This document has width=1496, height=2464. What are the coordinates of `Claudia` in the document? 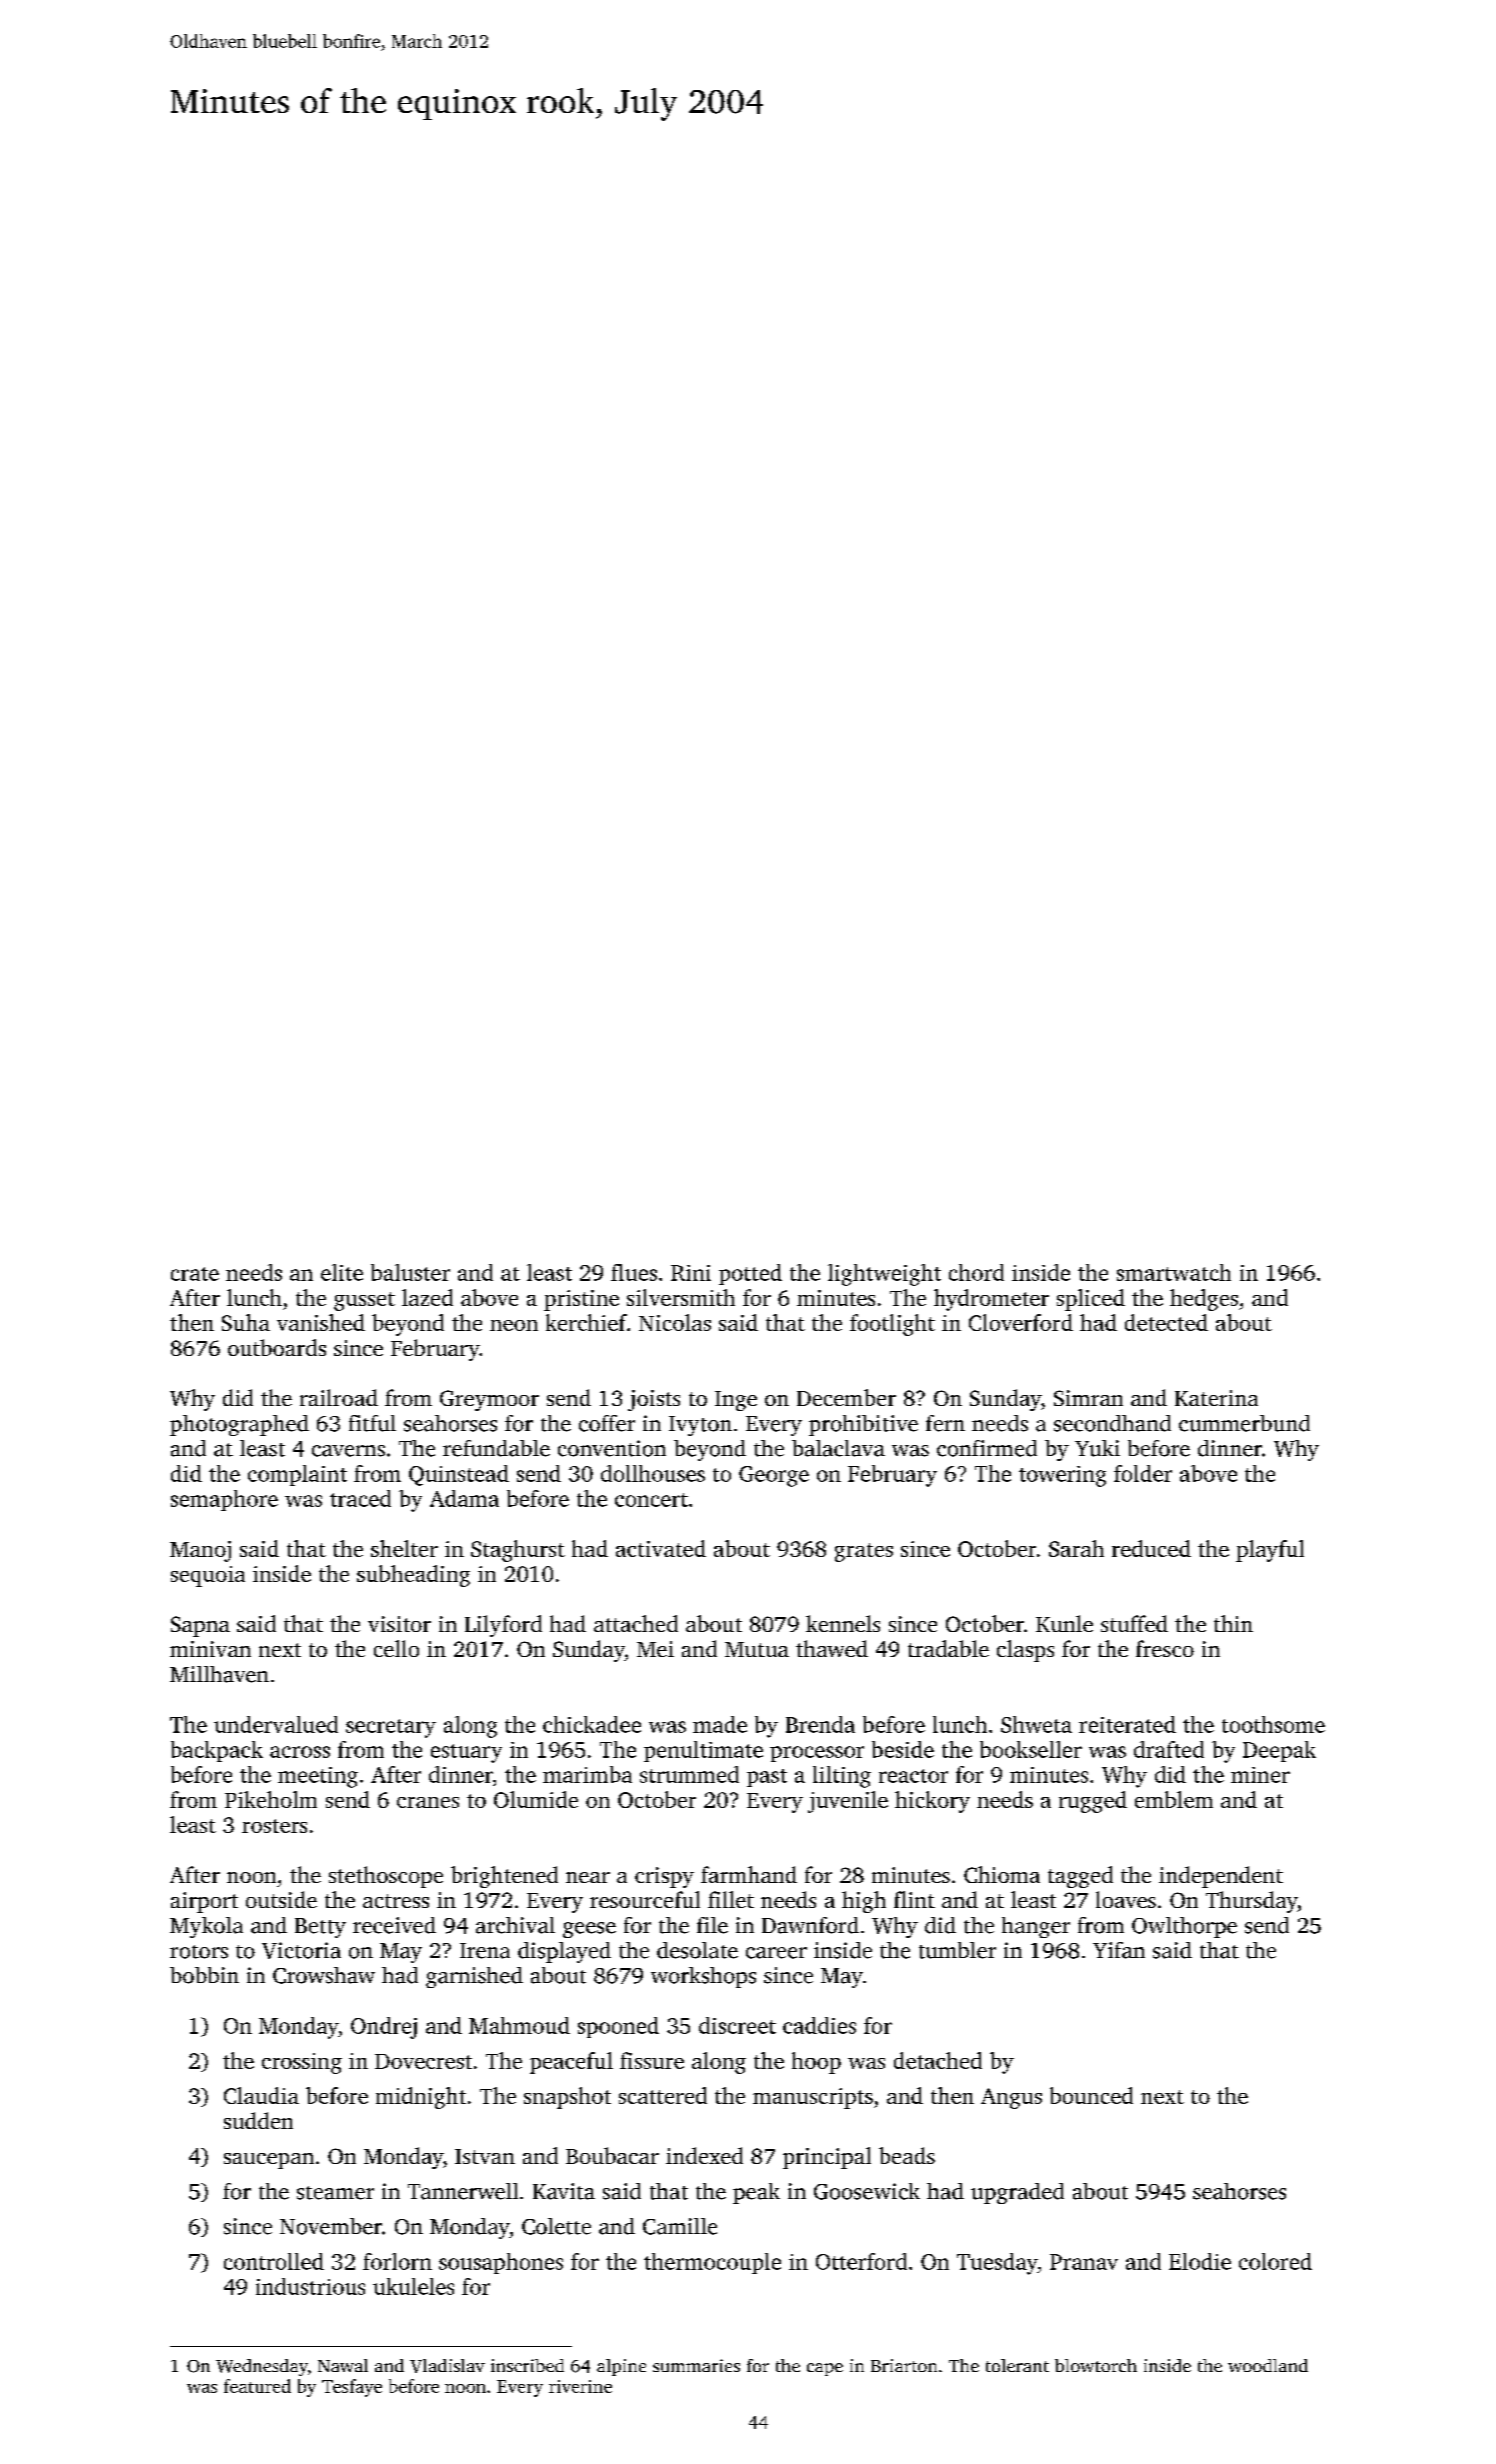 It's located at (261, 2095).
